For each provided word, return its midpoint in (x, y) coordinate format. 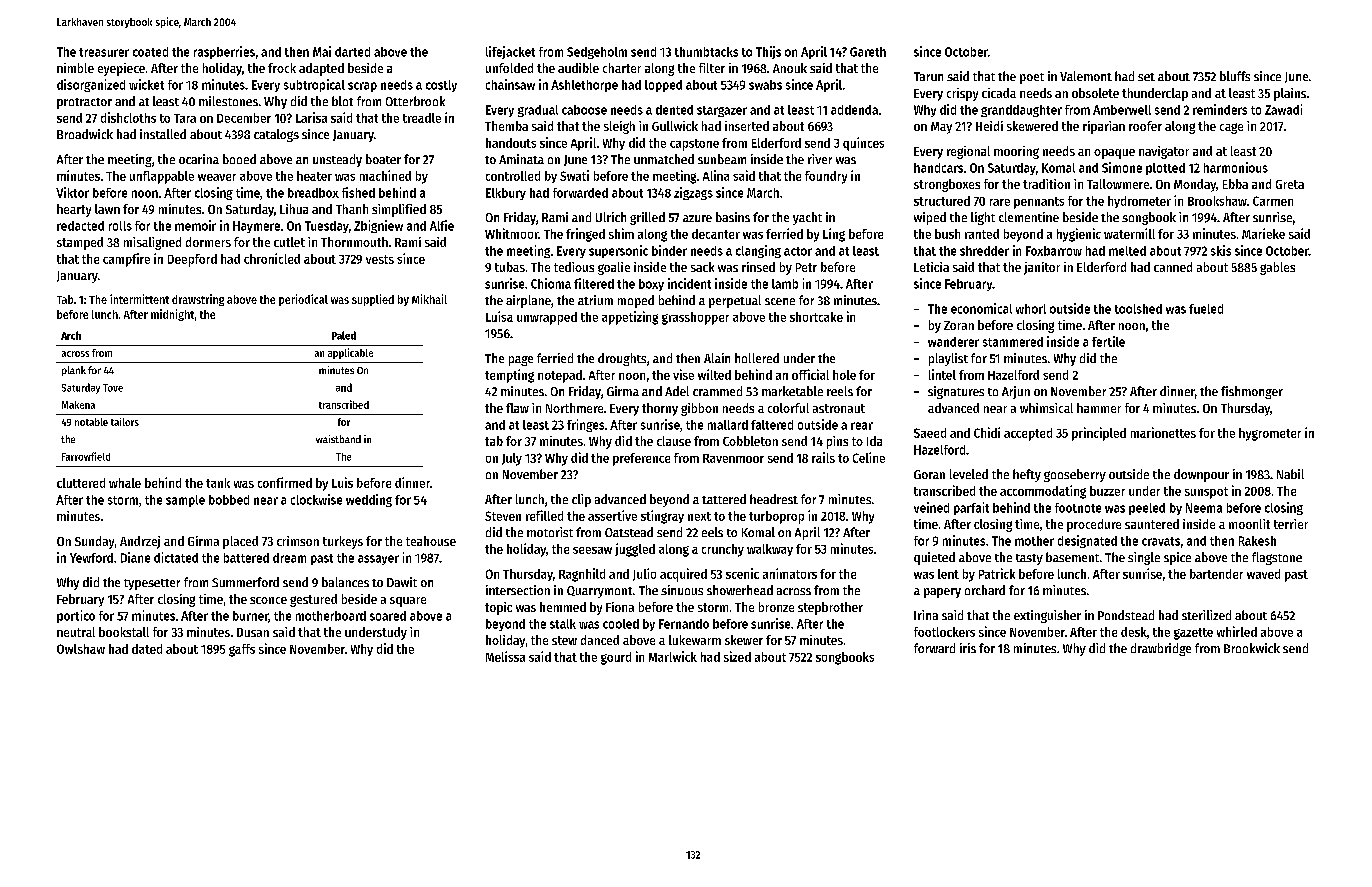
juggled (635, 550)
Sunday (94, 542)
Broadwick (85, 134)
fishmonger (1252, 392)
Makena (78, 405)
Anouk (790, 68)
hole (844, 375)
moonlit (1249, 524)
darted (352, 52)
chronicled (272, 258)
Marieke (1263, 233)
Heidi (989, 126)
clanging (758, 251)
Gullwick (675, 126)
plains (1290, 94)
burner (251, 617)
